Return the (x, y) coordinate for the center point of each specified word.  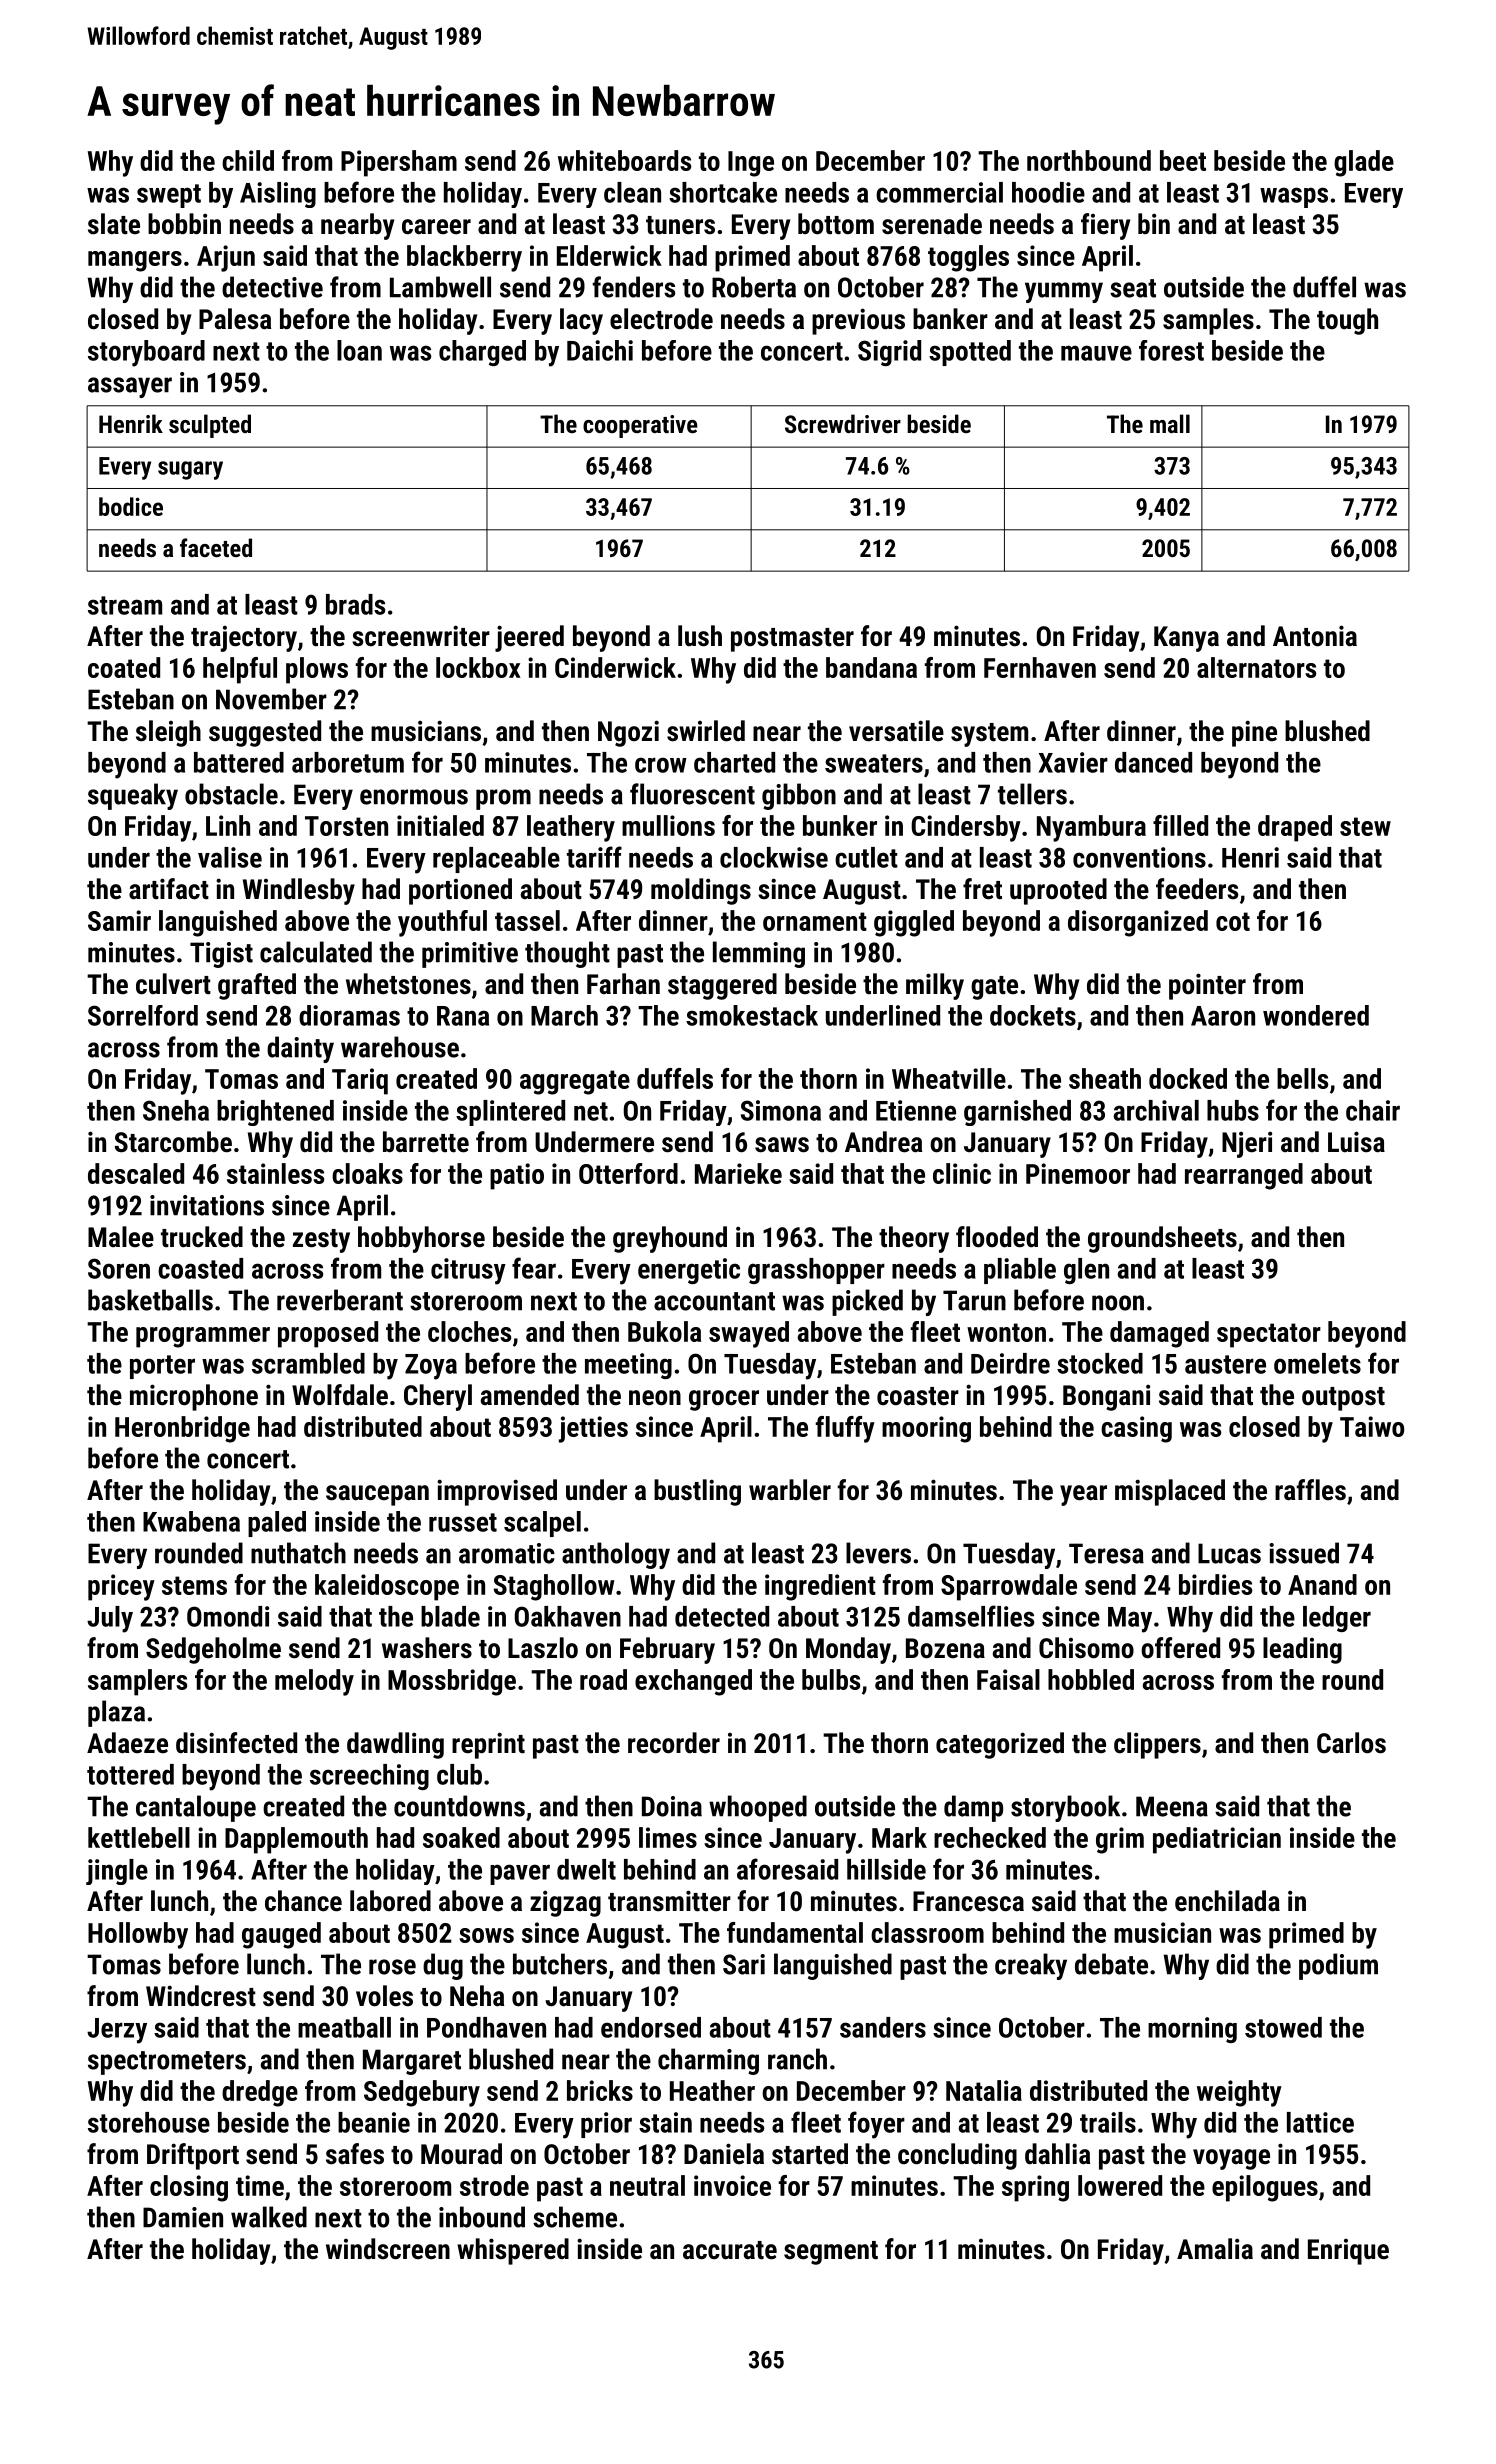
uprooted (1058, 891)
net (591, 1111)
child (248, 160)
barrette (426, 1142)
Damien (183, 2217)
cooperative (640, 426)
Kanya (1186, 639)
